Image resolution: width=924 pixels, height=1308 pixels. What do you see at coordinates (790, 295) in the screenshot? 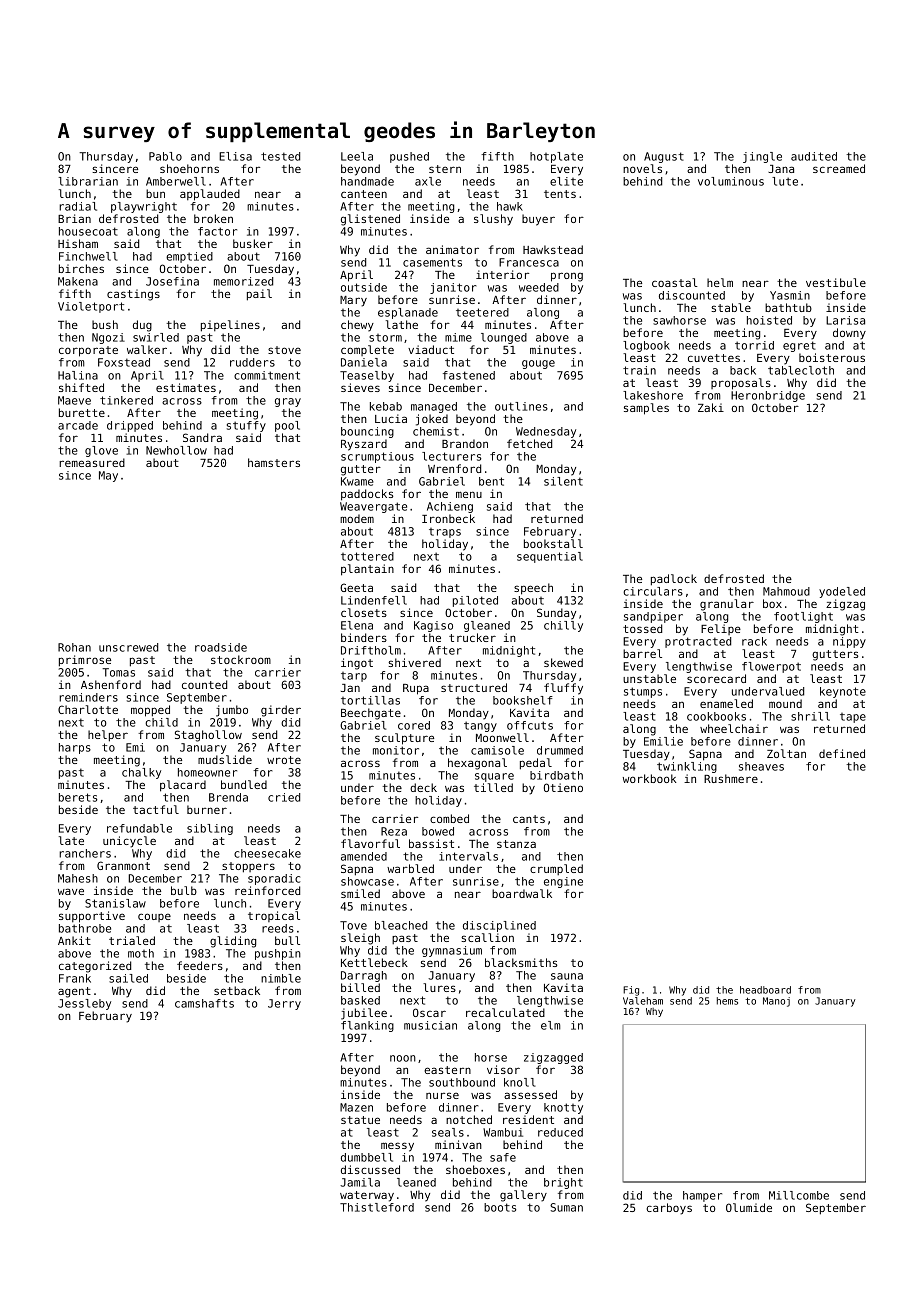
I see `Yasmin` at bounding box center [790, 295].
